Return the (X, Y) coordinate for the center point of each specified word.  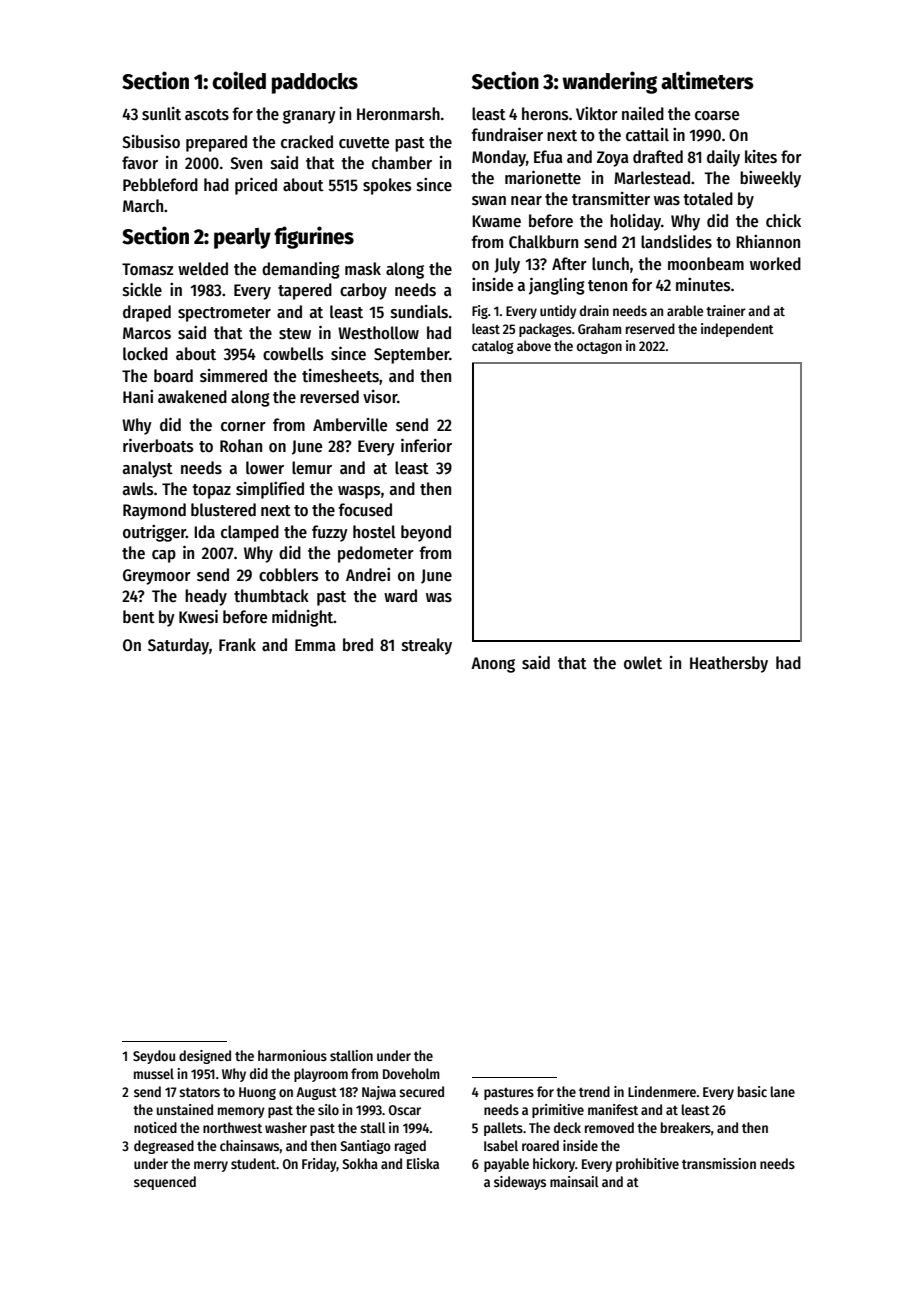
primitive (558, 1111)
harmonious (292, 1055)
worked (775, 264)
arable (685, 310)
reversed (329, 397)
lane (783, 1091)
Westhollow (378, 333)
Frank (237, 644)
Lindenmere (662, 1091)
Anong (493, 665)
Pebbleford (160, 185)
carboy (363, 291)
